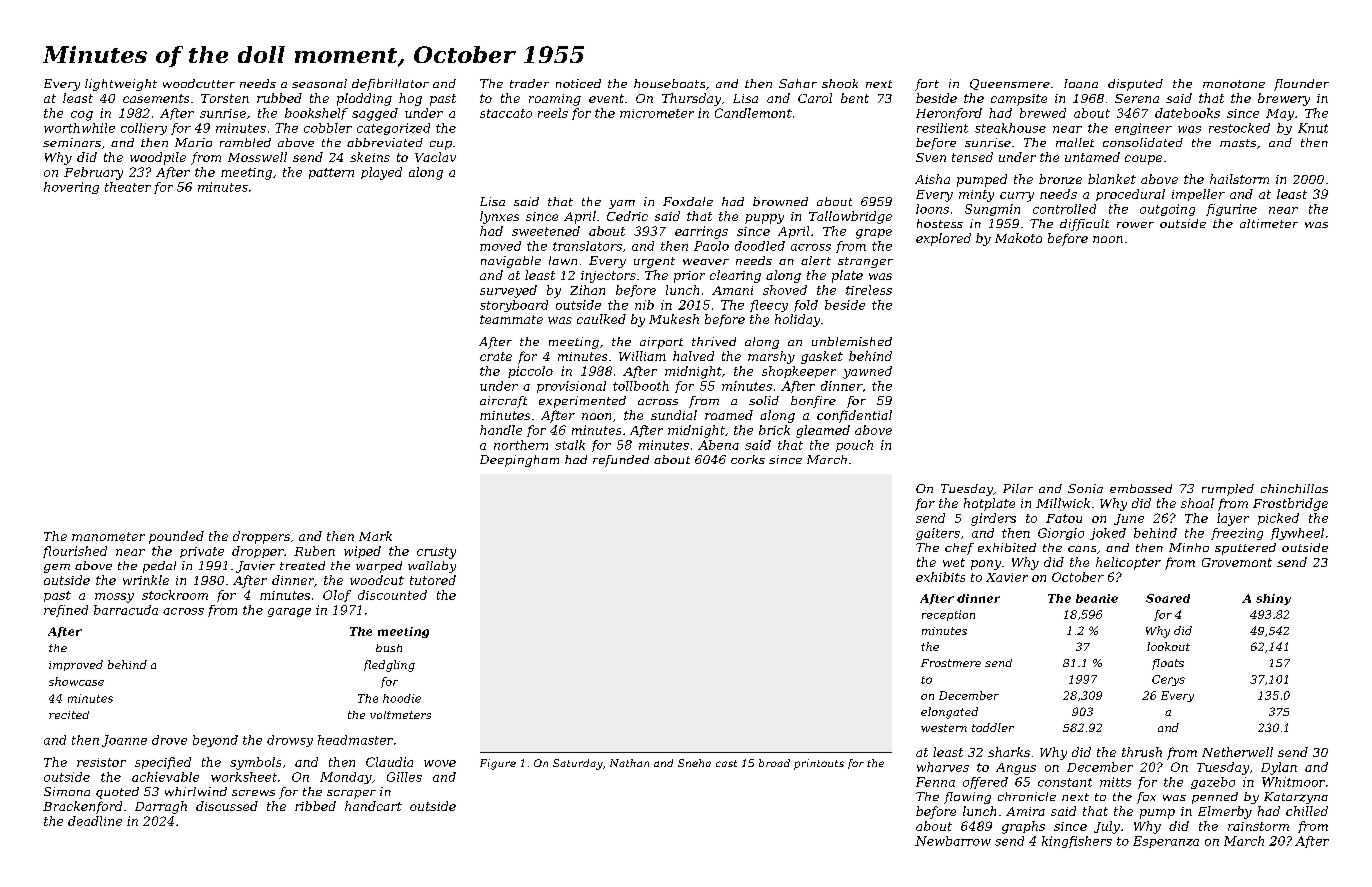 This screenshot has width=1372, height=887. I want to click on Ioana, so click(1081, 83).
